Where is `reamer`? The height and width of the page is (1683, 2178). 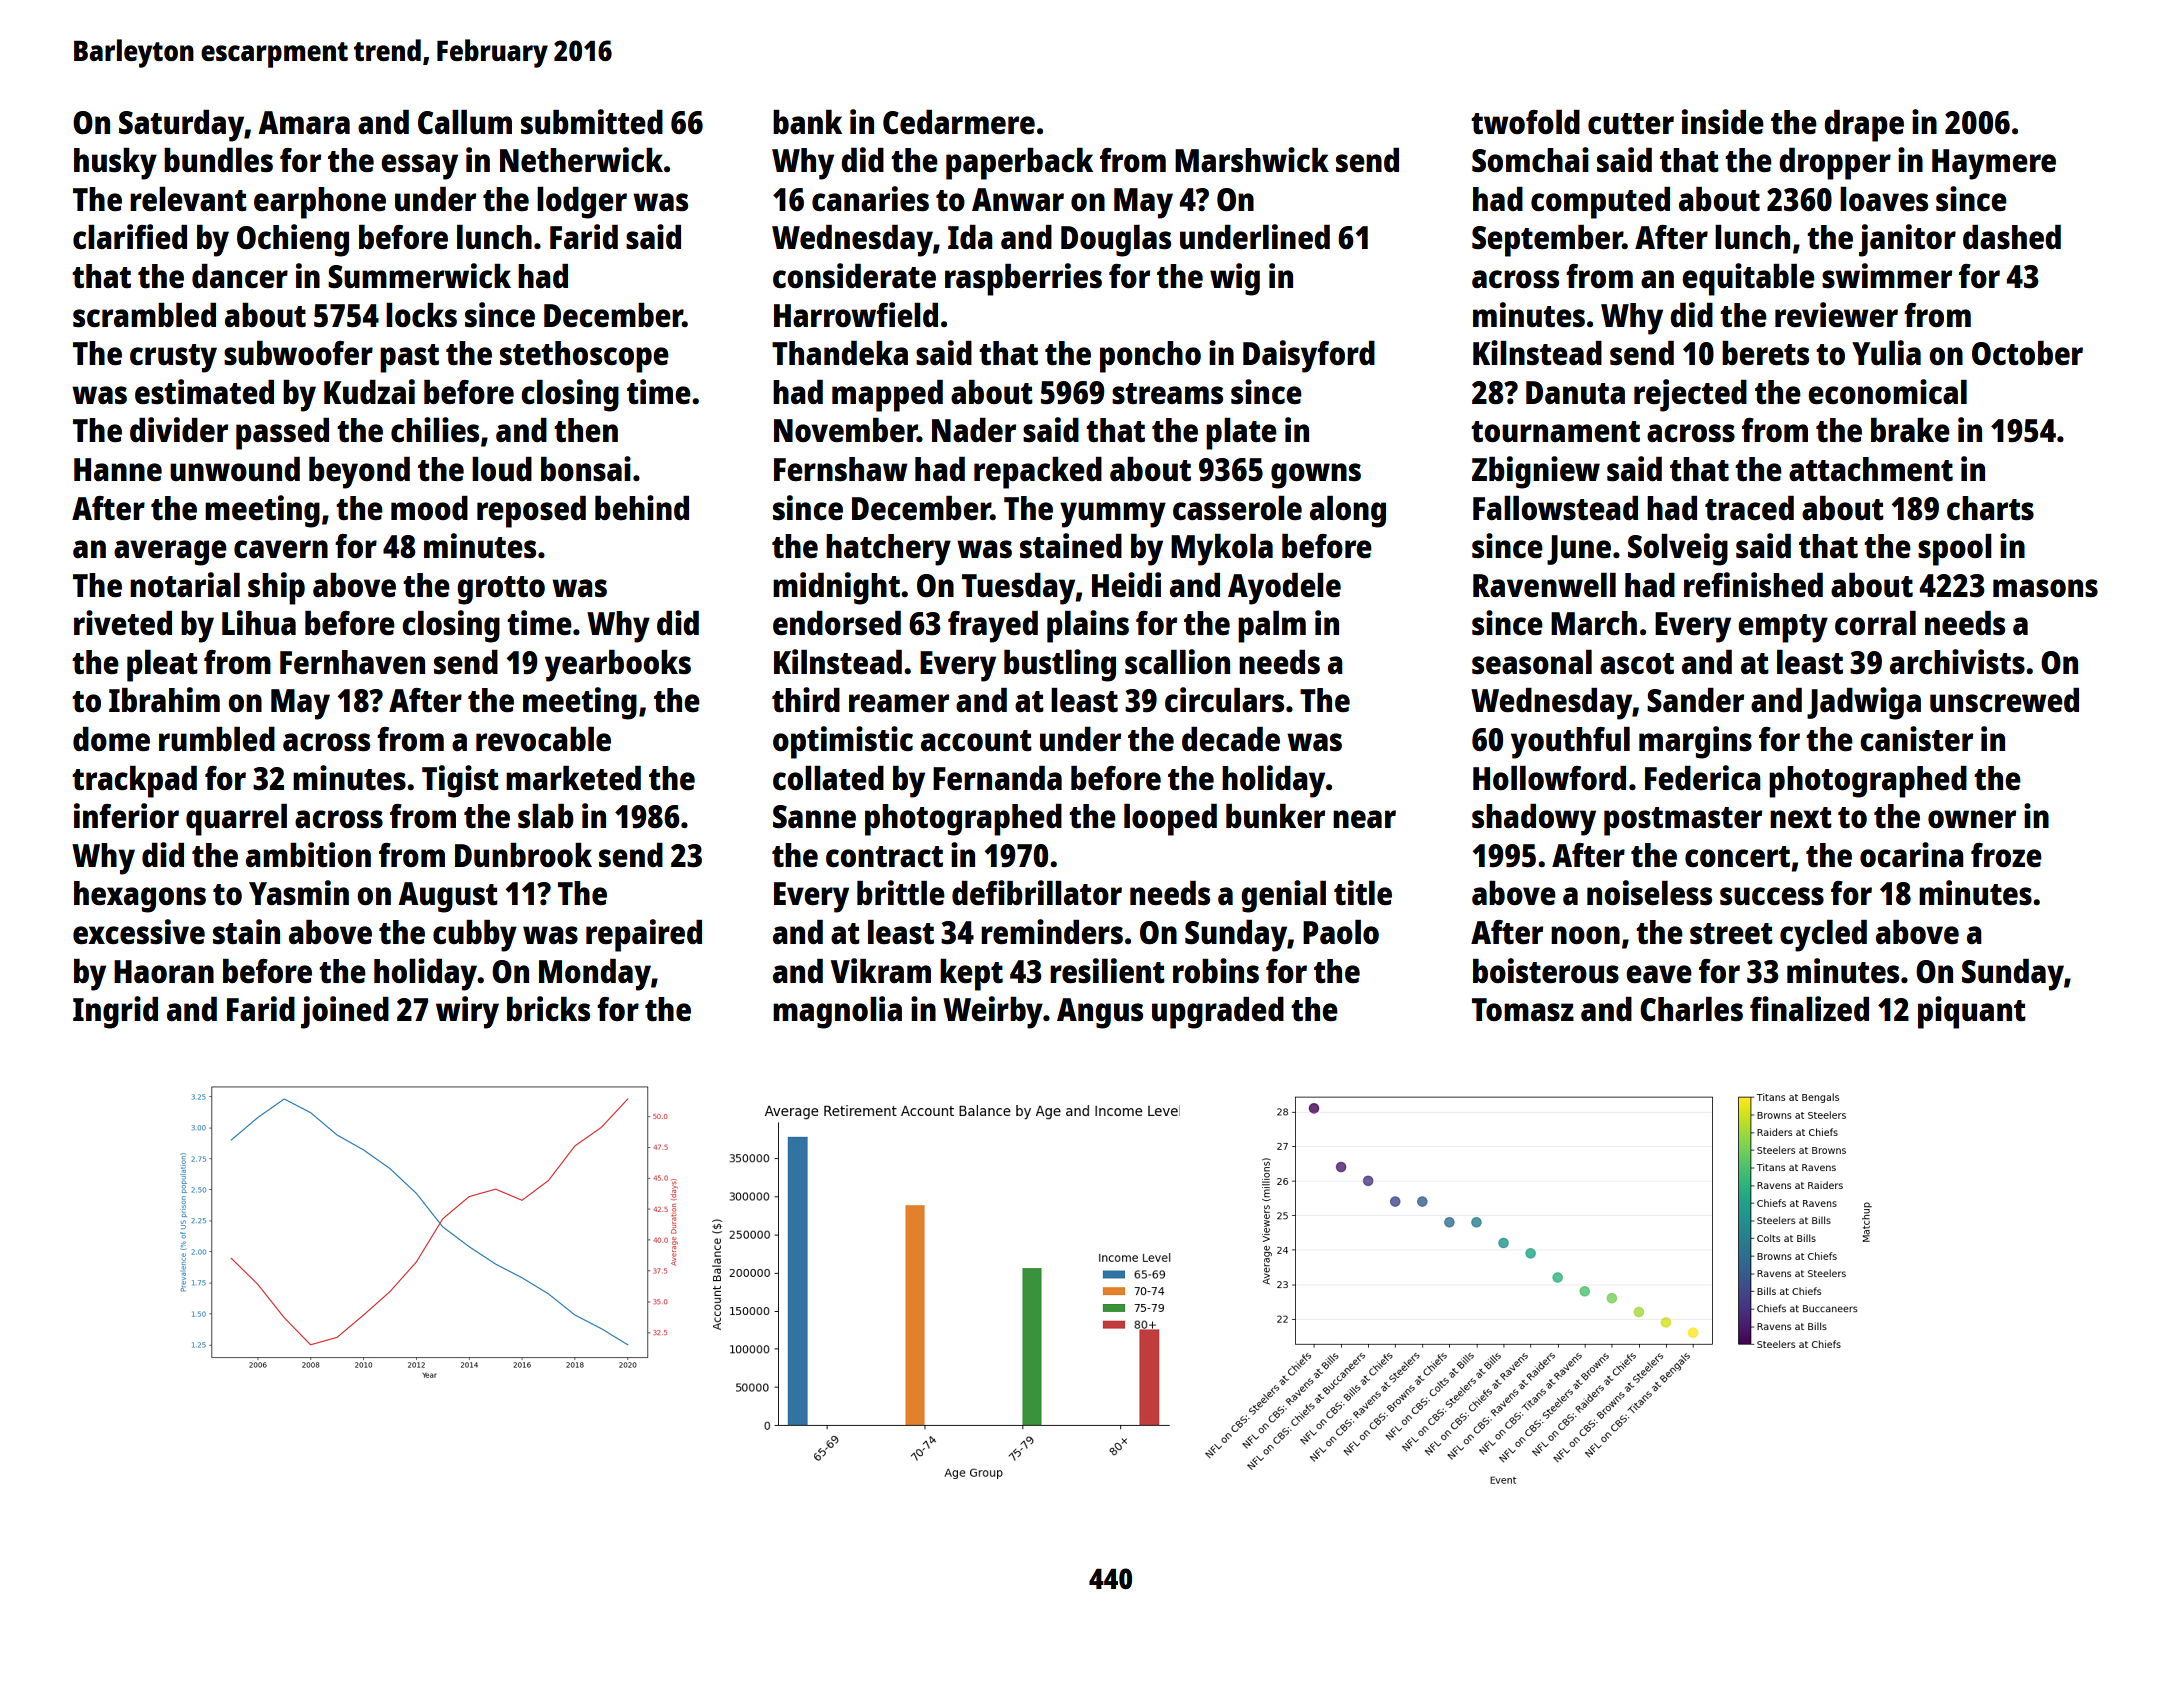
reamer is located at coordinates (899, 703).
